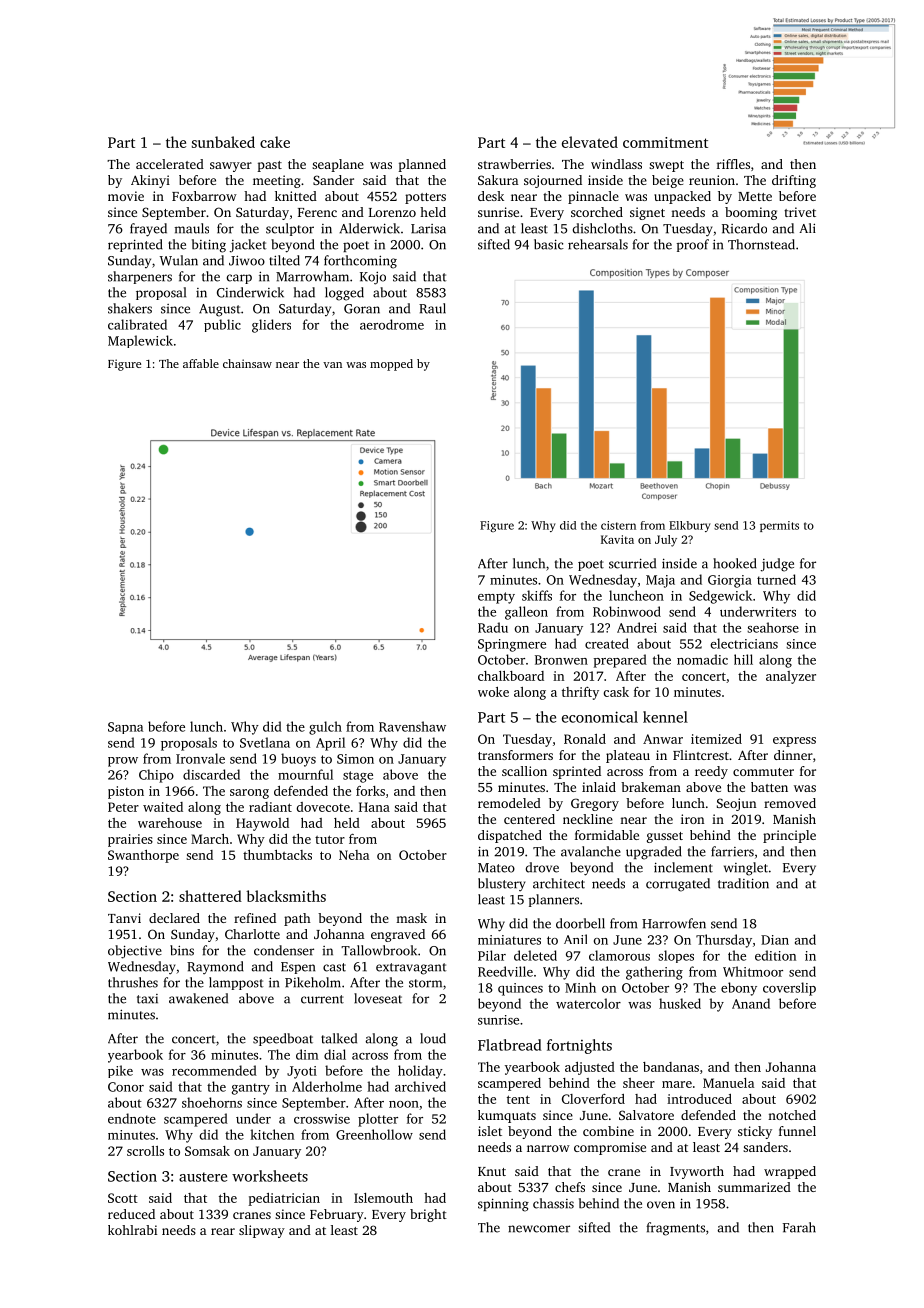 Image resolution: width=924 pixels, height=1308 pixels. I want to click on sunbaked, so click(223, 142).
